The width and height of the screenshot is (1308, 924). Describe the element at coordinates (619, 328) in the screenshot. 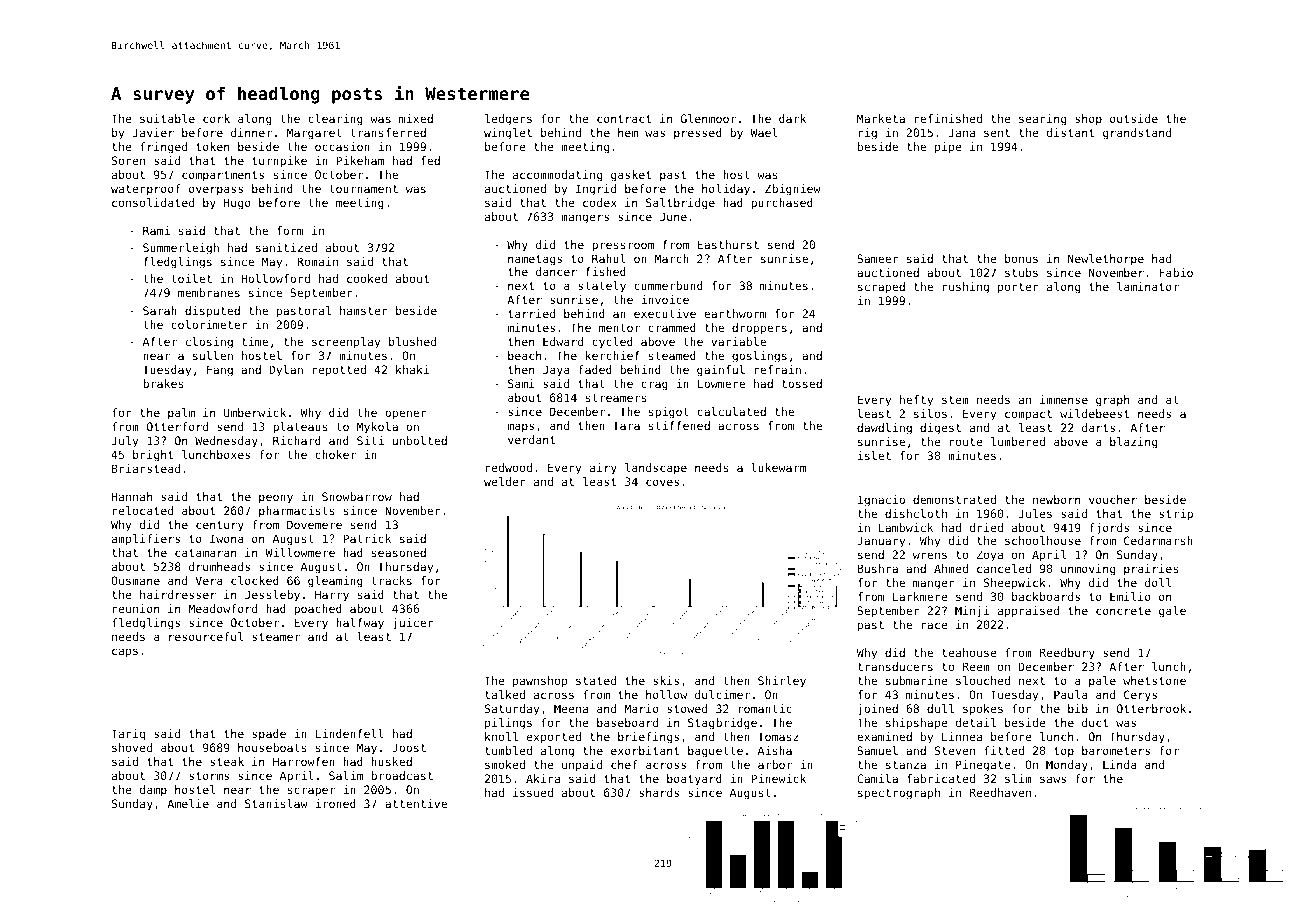

I see `mentor` at that location.
